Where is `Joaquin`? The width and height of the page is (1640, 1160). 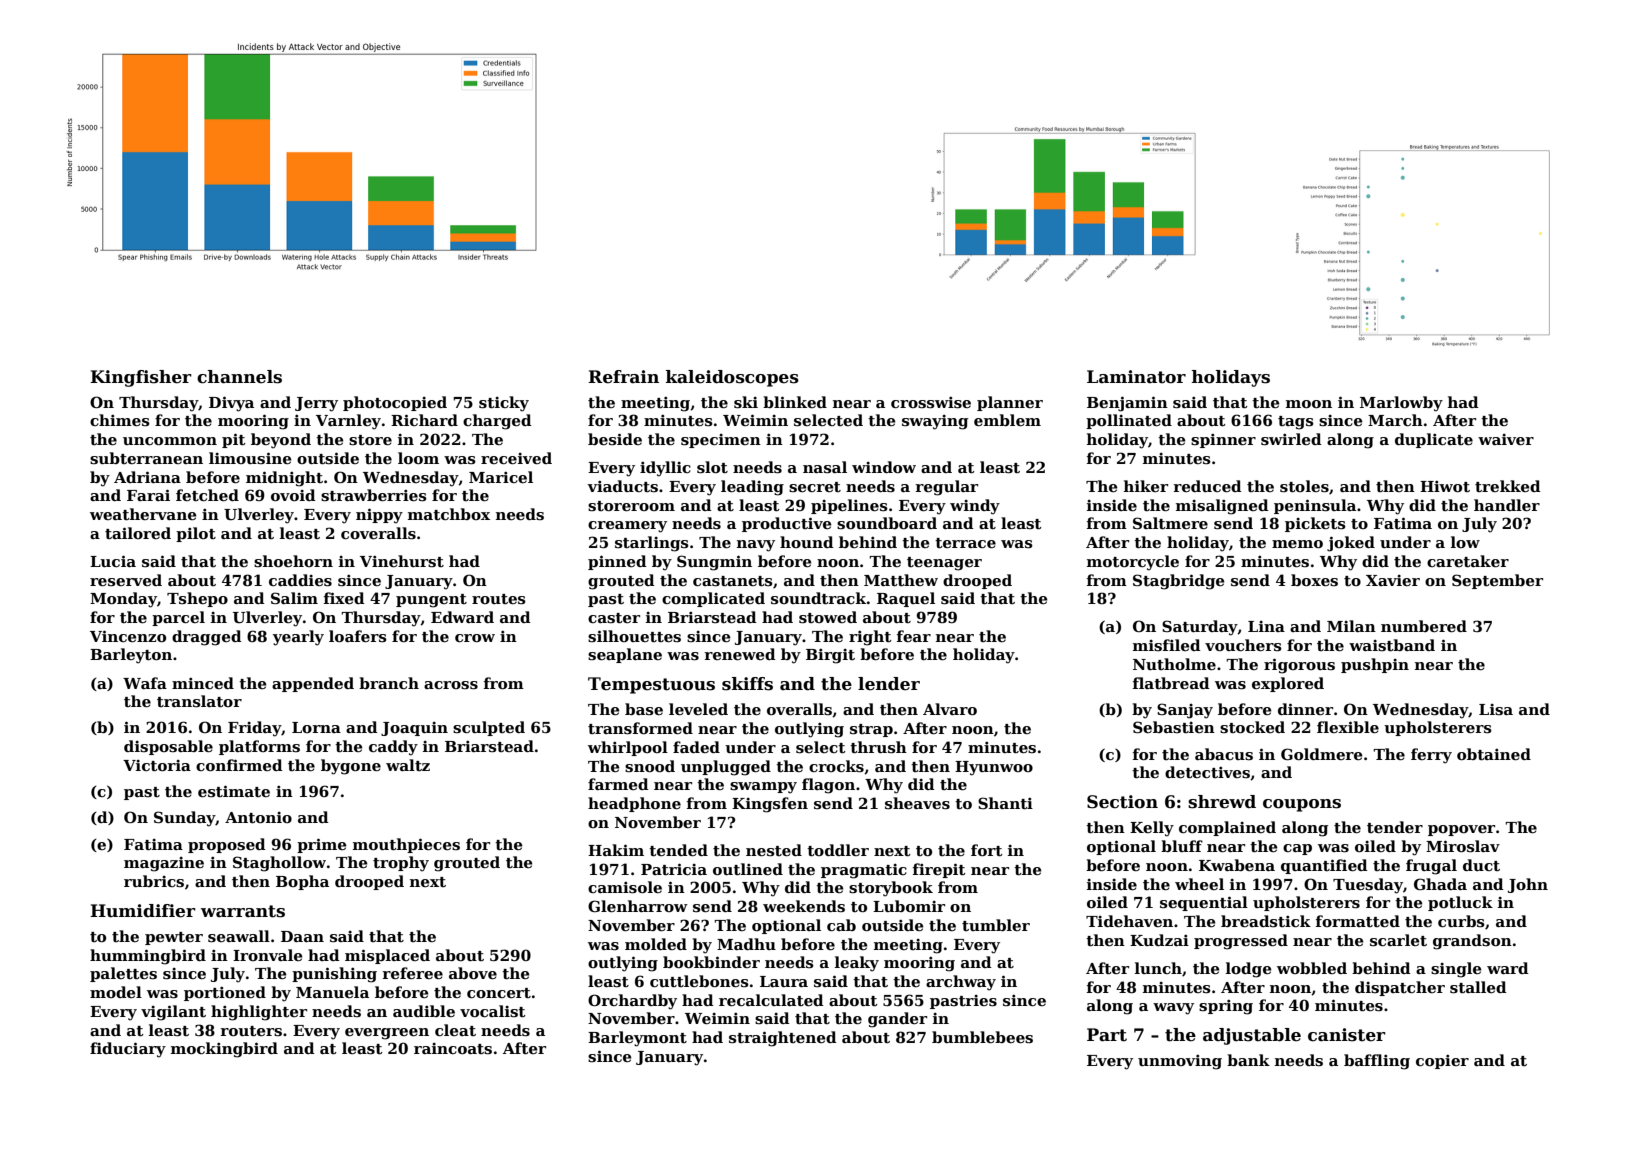
Joaquin is located at coordinates (414, 729).
